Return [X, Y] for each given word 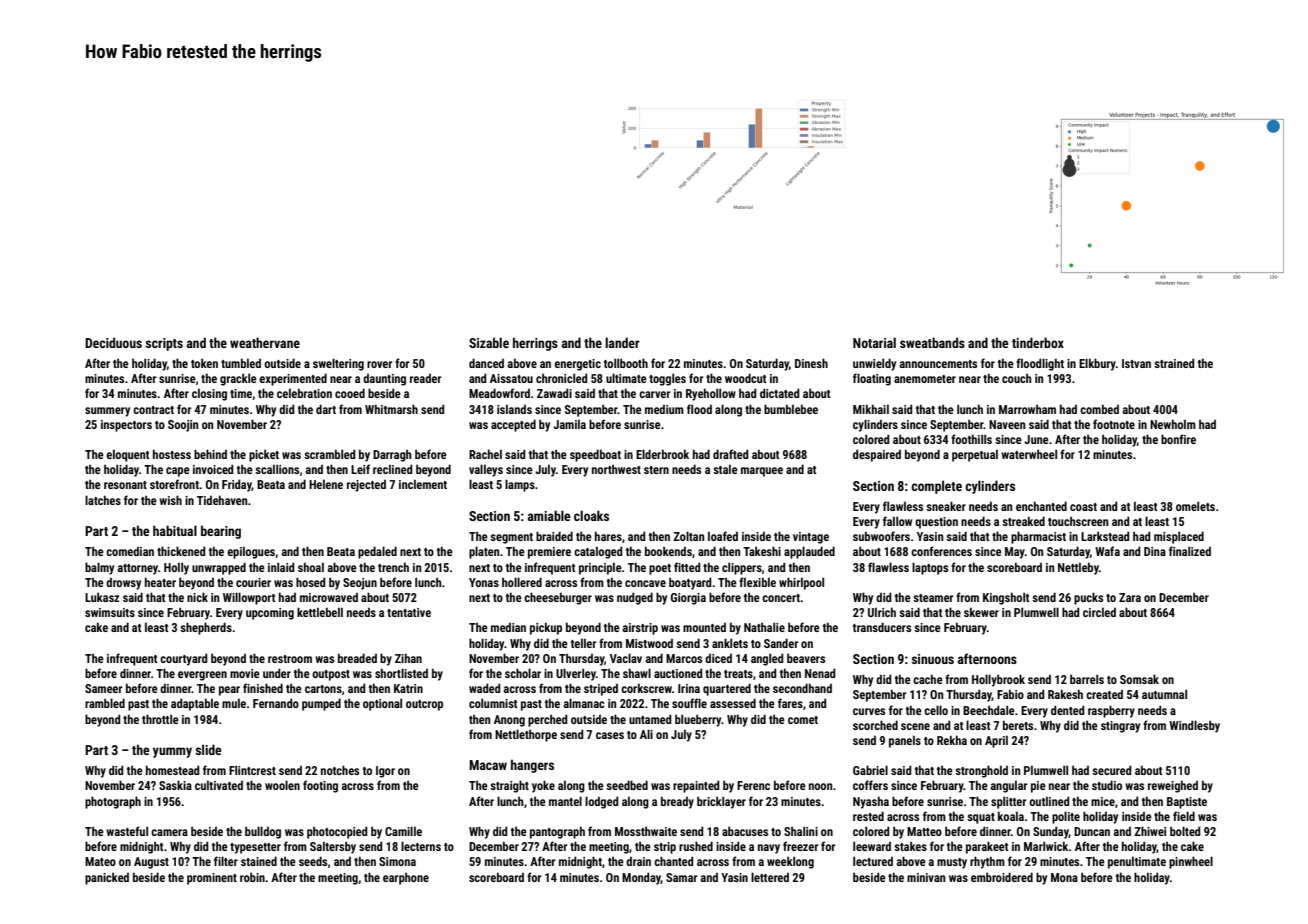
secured [1112, 770]
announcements [938, 364]
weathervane [265, 342]
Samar [682, 877]
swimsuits [110, 612]
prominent [212, 879]
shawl [637, 673]
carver [655, 394]
